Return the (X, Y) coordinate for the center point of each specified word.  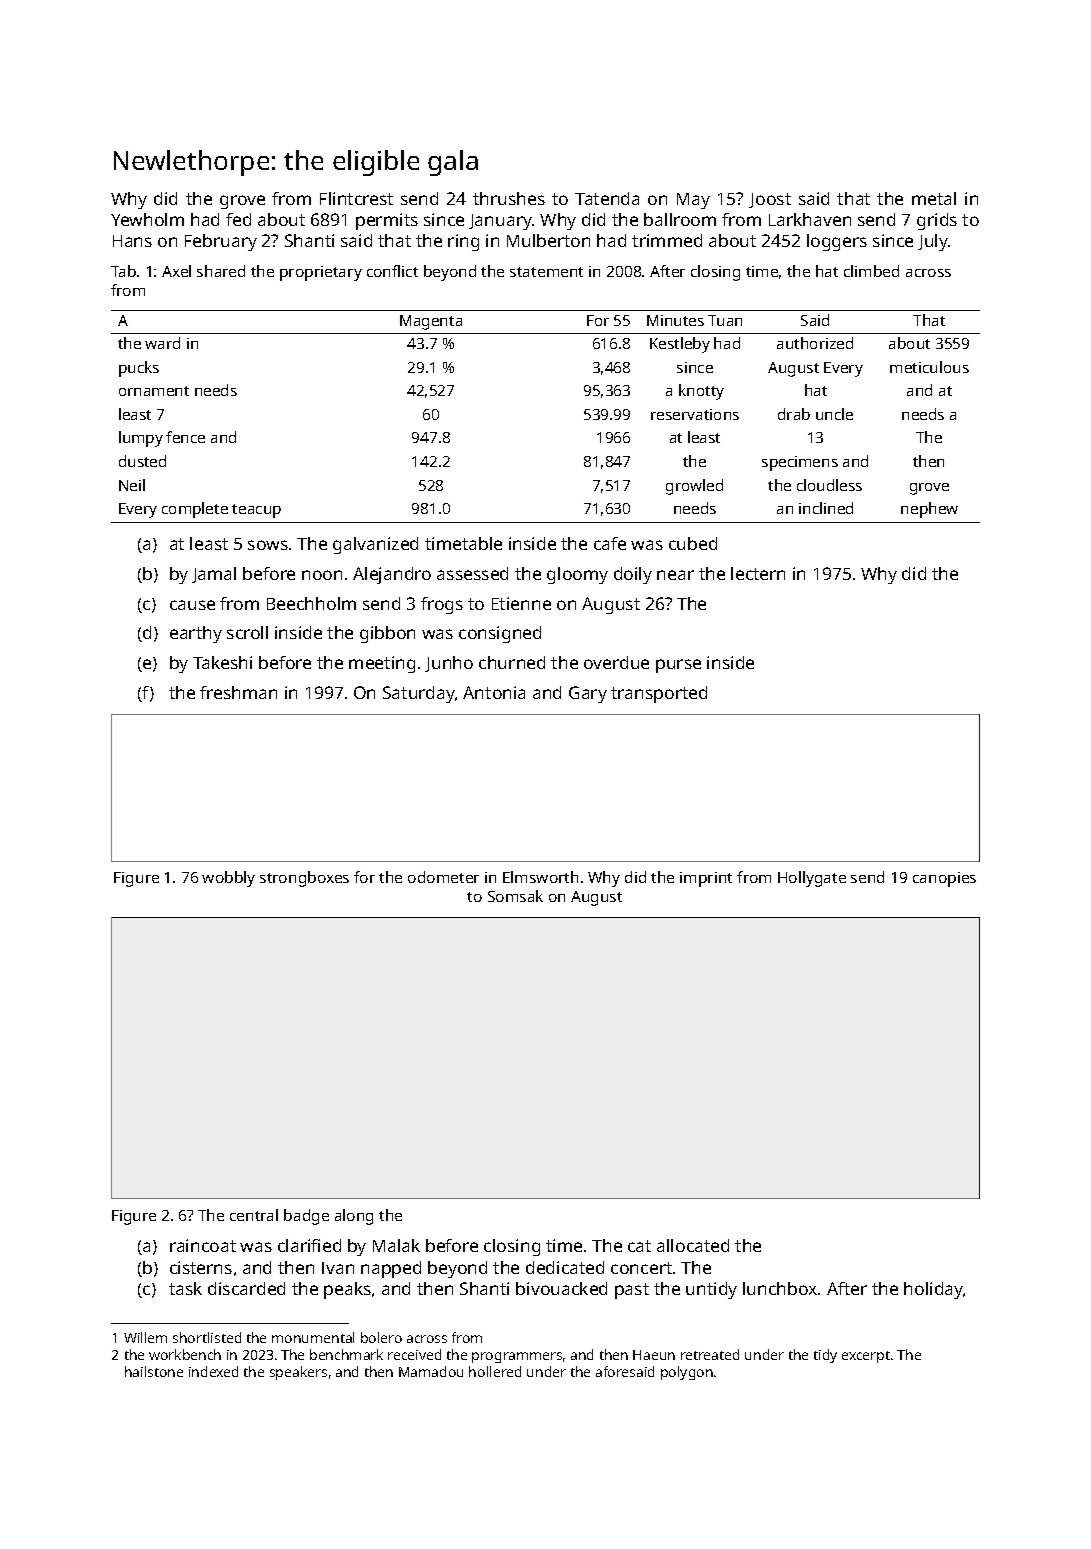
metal (934, 198)
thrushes (509, 198)
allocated (693, 1245)
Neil (132, 485)
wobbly (228, 879)
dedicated (565, 1267)
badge (306, 1217)
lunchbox (780, 1288)
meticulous (929, 367)
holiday (934, 1290)
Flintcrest (356, 198)
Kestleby (680, 345)
